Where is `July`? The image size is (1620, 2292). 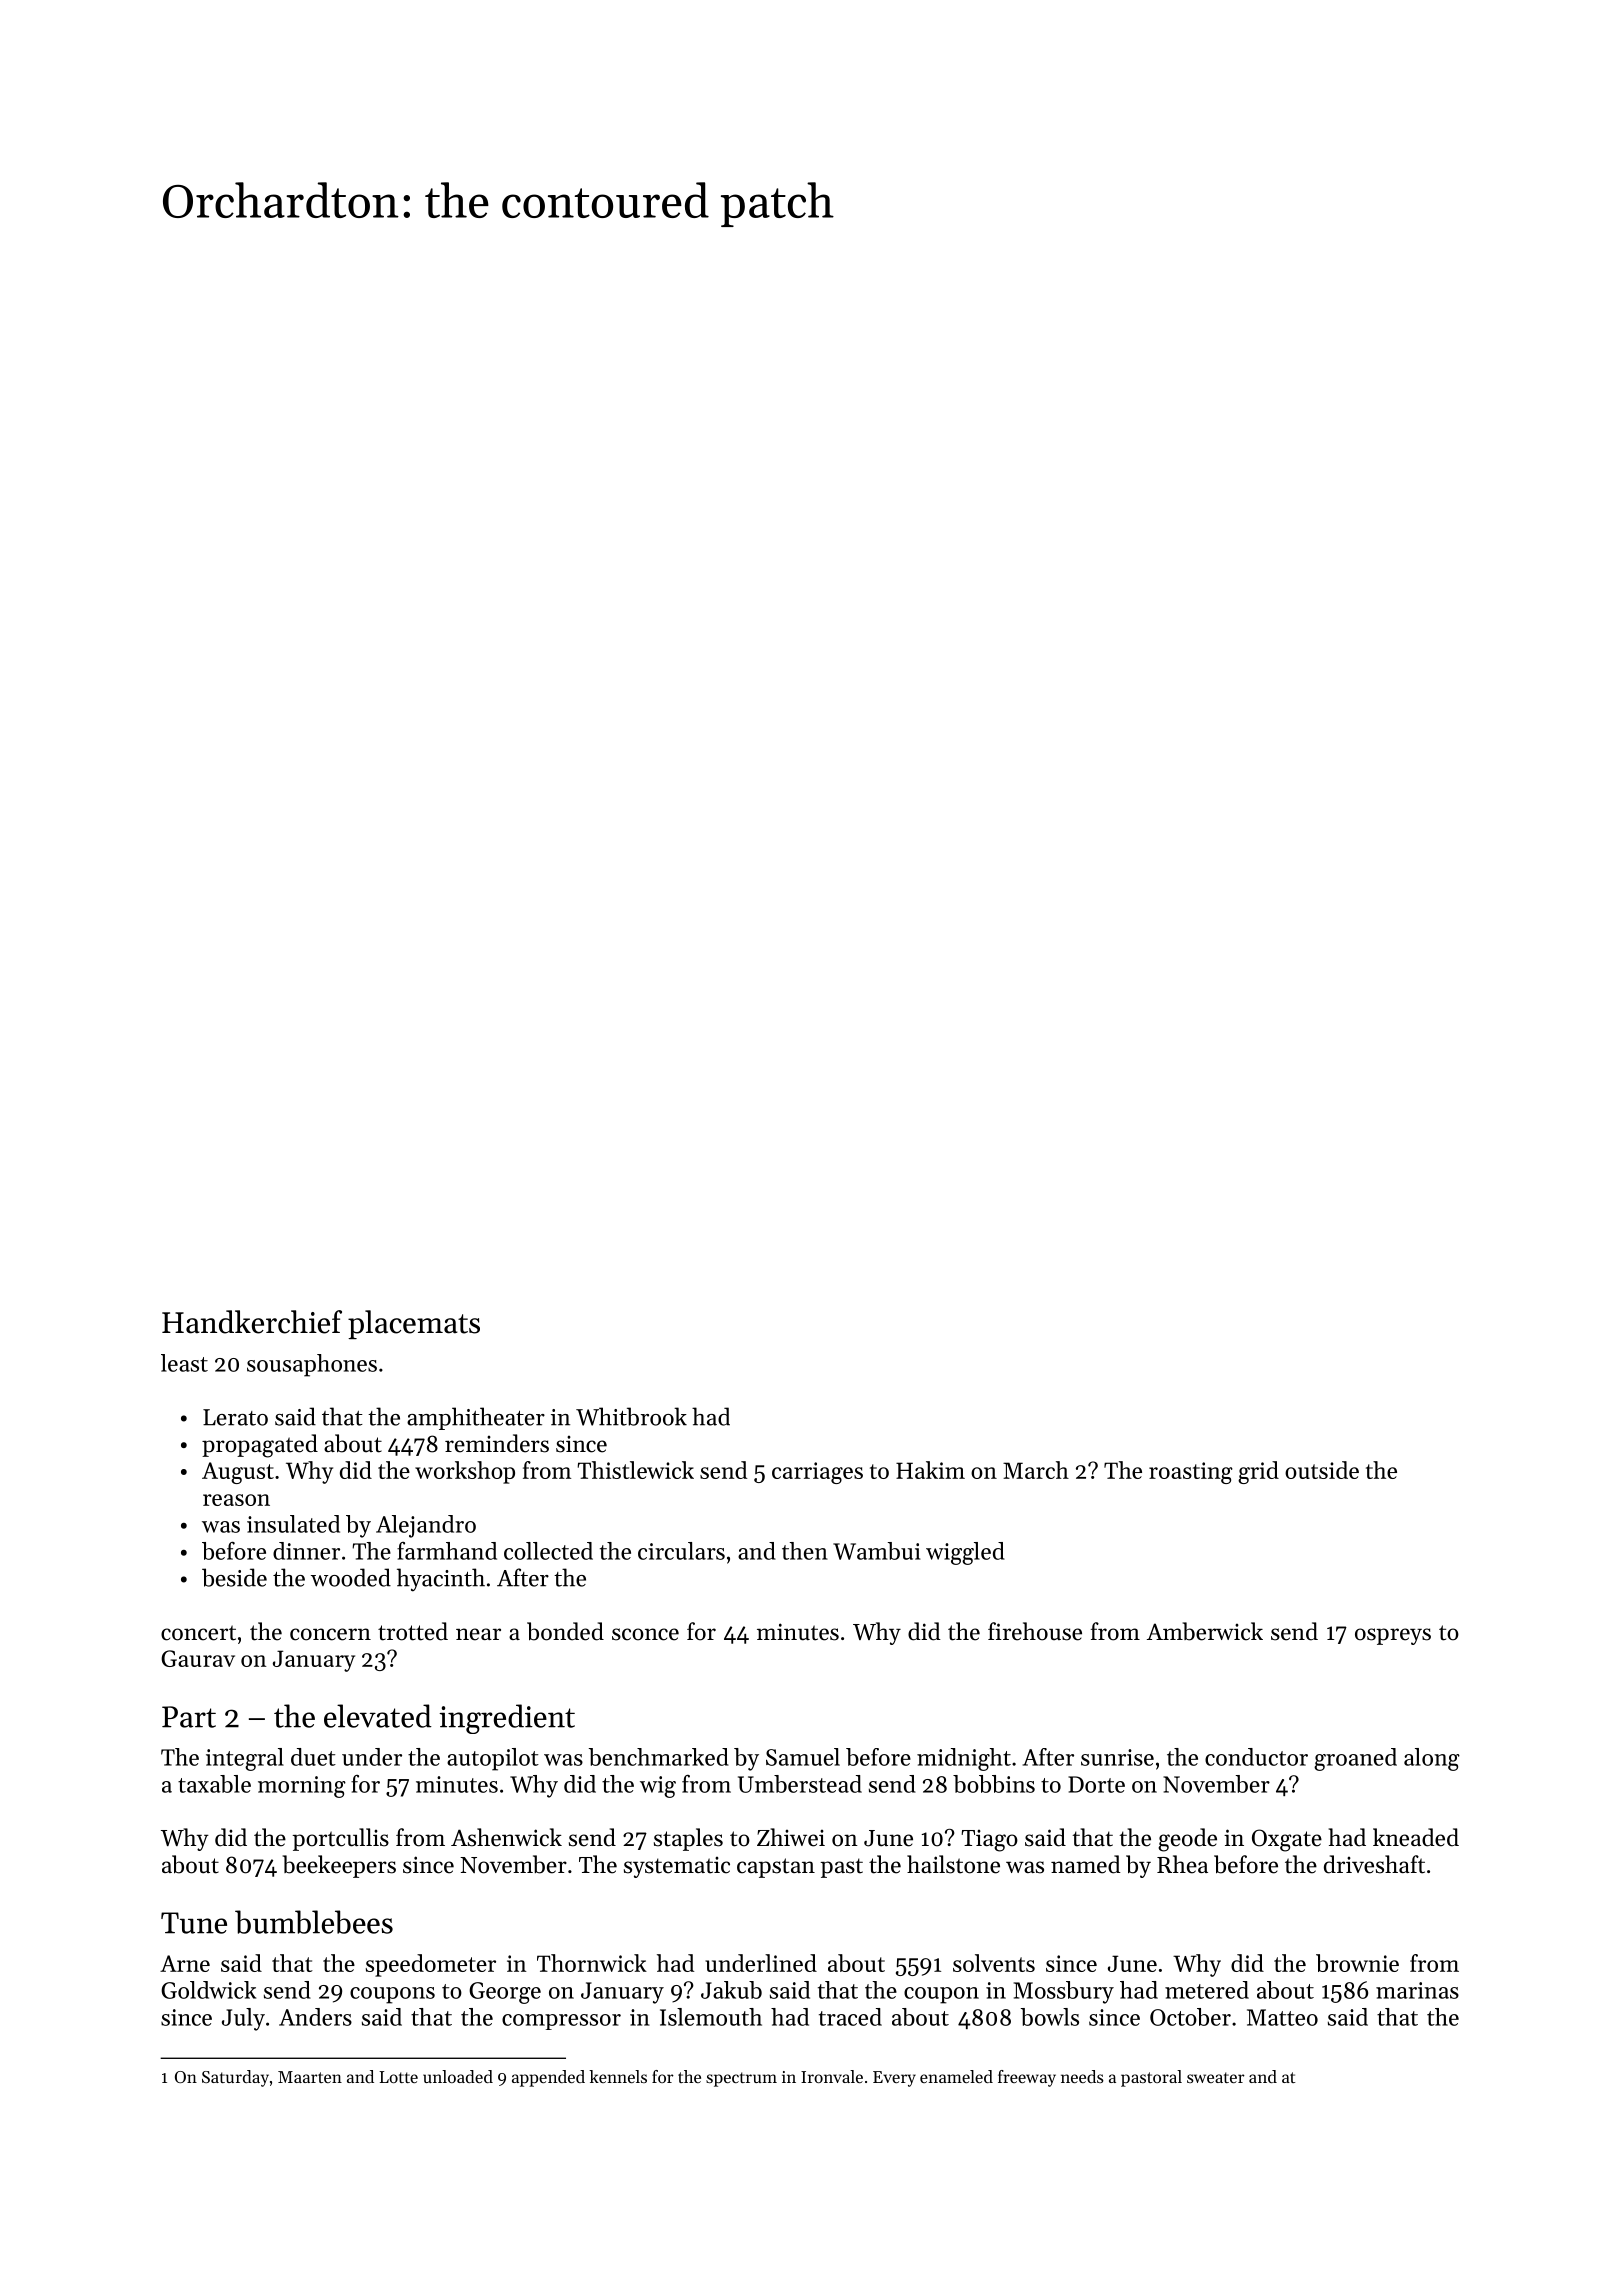 July is located at coordinates (243, 2019).
